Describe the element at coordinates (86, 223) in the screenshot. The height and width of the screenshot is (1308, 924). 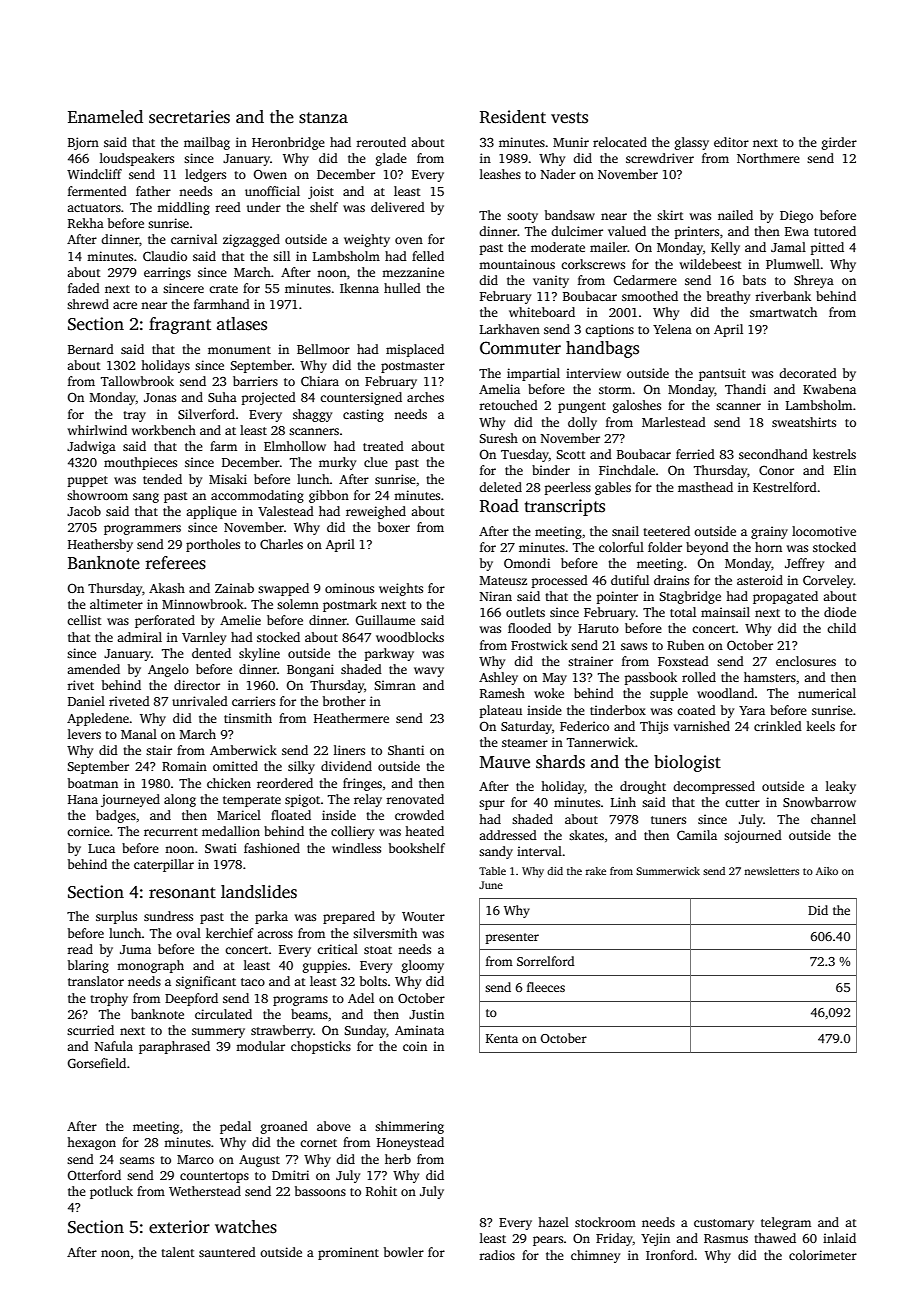
I see `Rekha` at that location.
